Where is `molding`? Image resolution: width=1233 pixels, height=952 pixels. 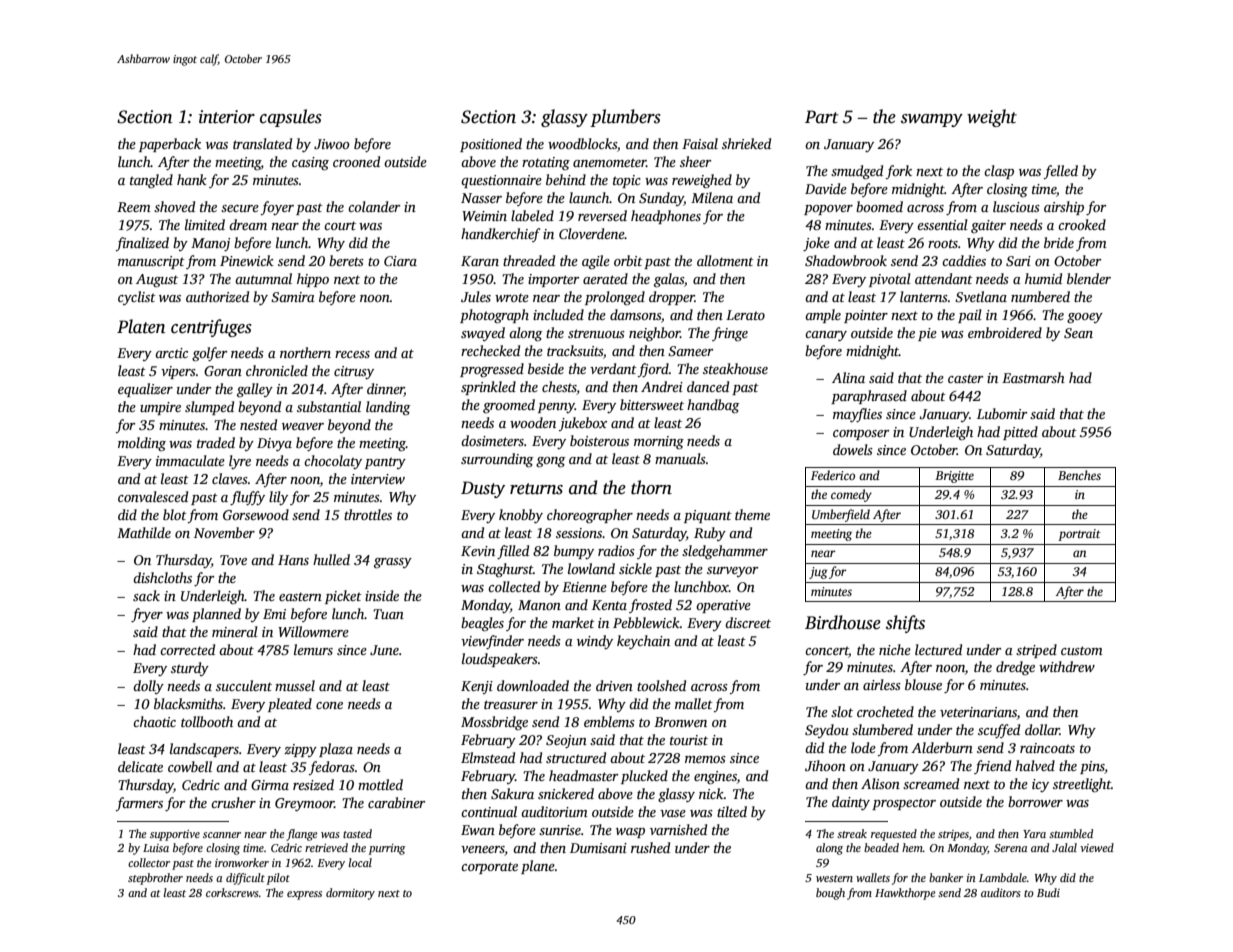 molding is located at coordinates (142, 444).
